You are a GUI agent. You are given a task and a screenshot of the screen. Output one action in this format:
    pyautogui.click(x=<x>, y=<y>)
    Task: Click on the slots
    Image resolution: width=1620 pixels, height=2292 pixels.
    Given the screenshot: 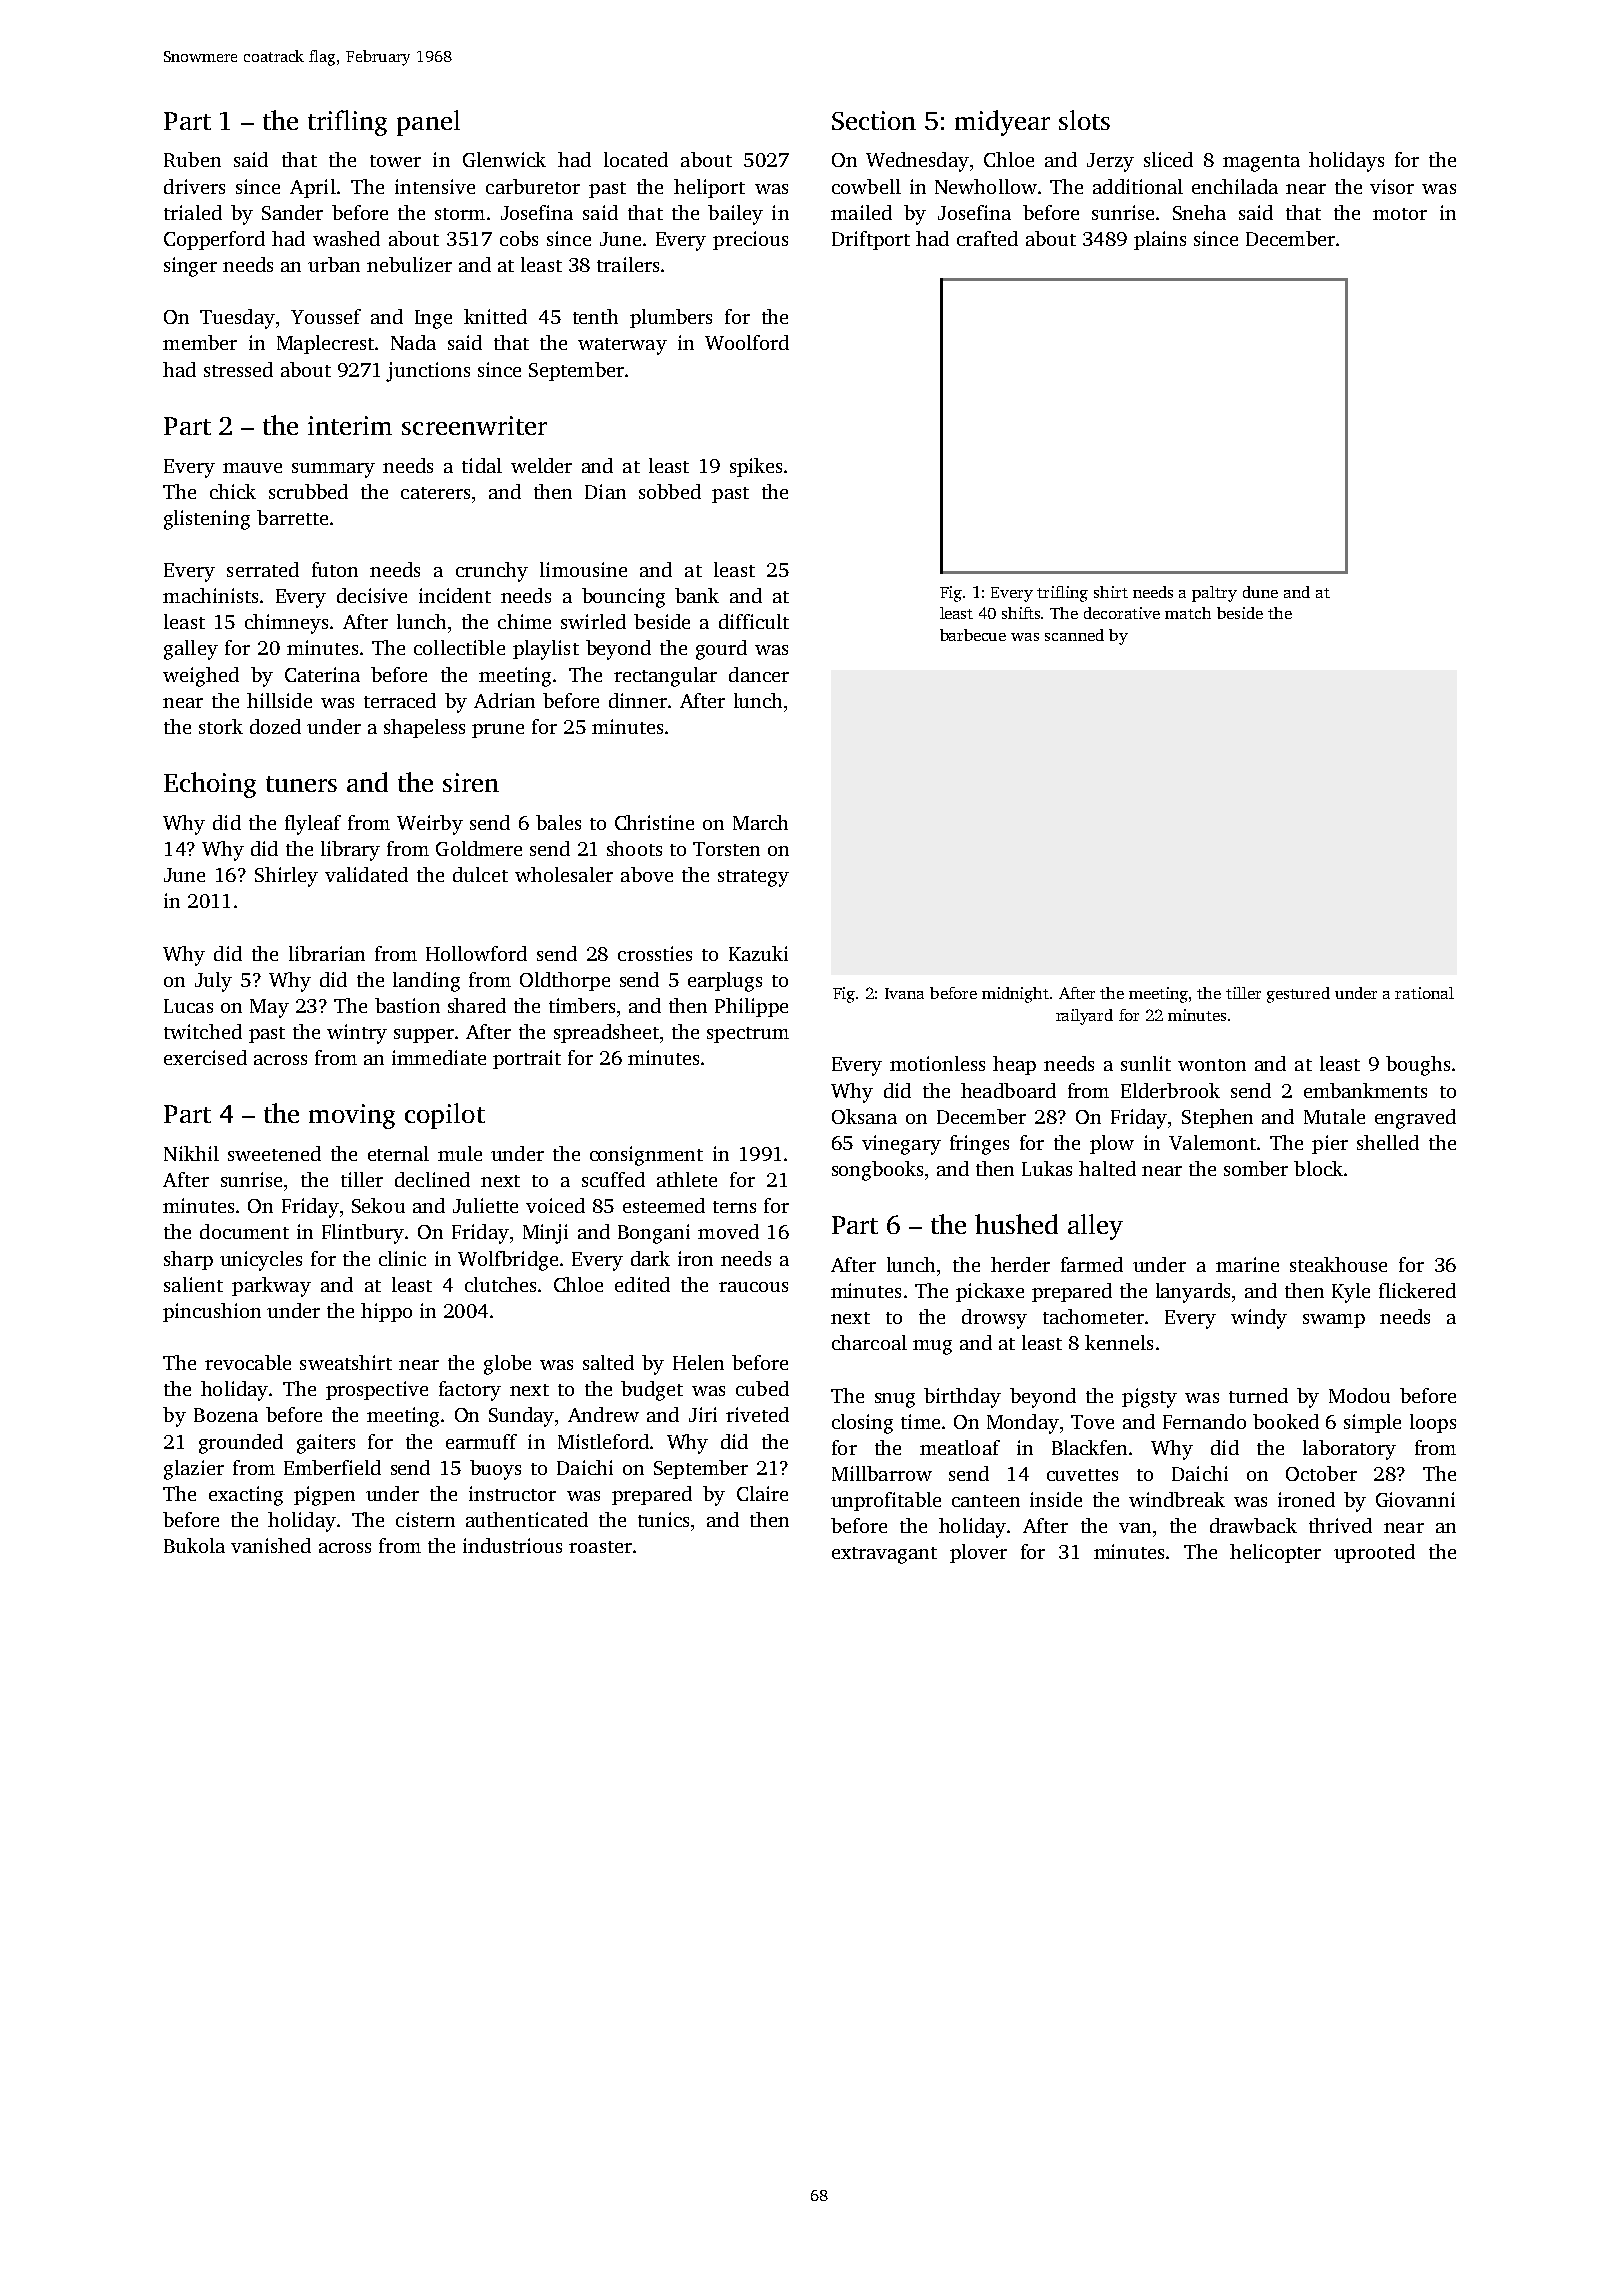 What is the action you would take?
    pyautogui.click(x=1084, y=120)
